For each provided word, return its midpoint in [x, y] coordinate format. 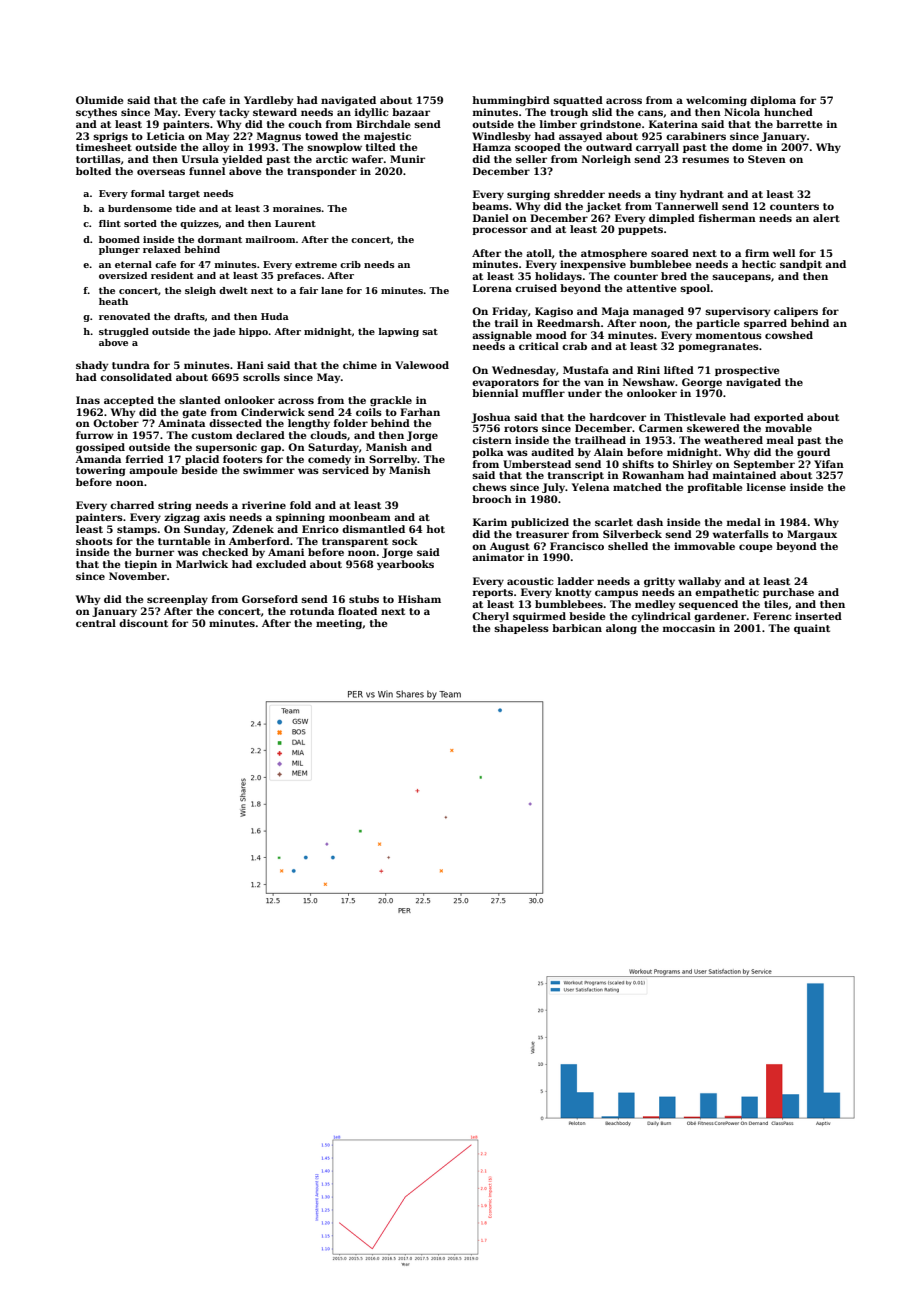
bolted [93, 171]
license [766, 487]
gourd [813, 453]
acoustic [530, 581]
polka [487, 453]
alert [826, 218]
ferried [145, 459]
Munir [407, 159]
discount [143, 623]
